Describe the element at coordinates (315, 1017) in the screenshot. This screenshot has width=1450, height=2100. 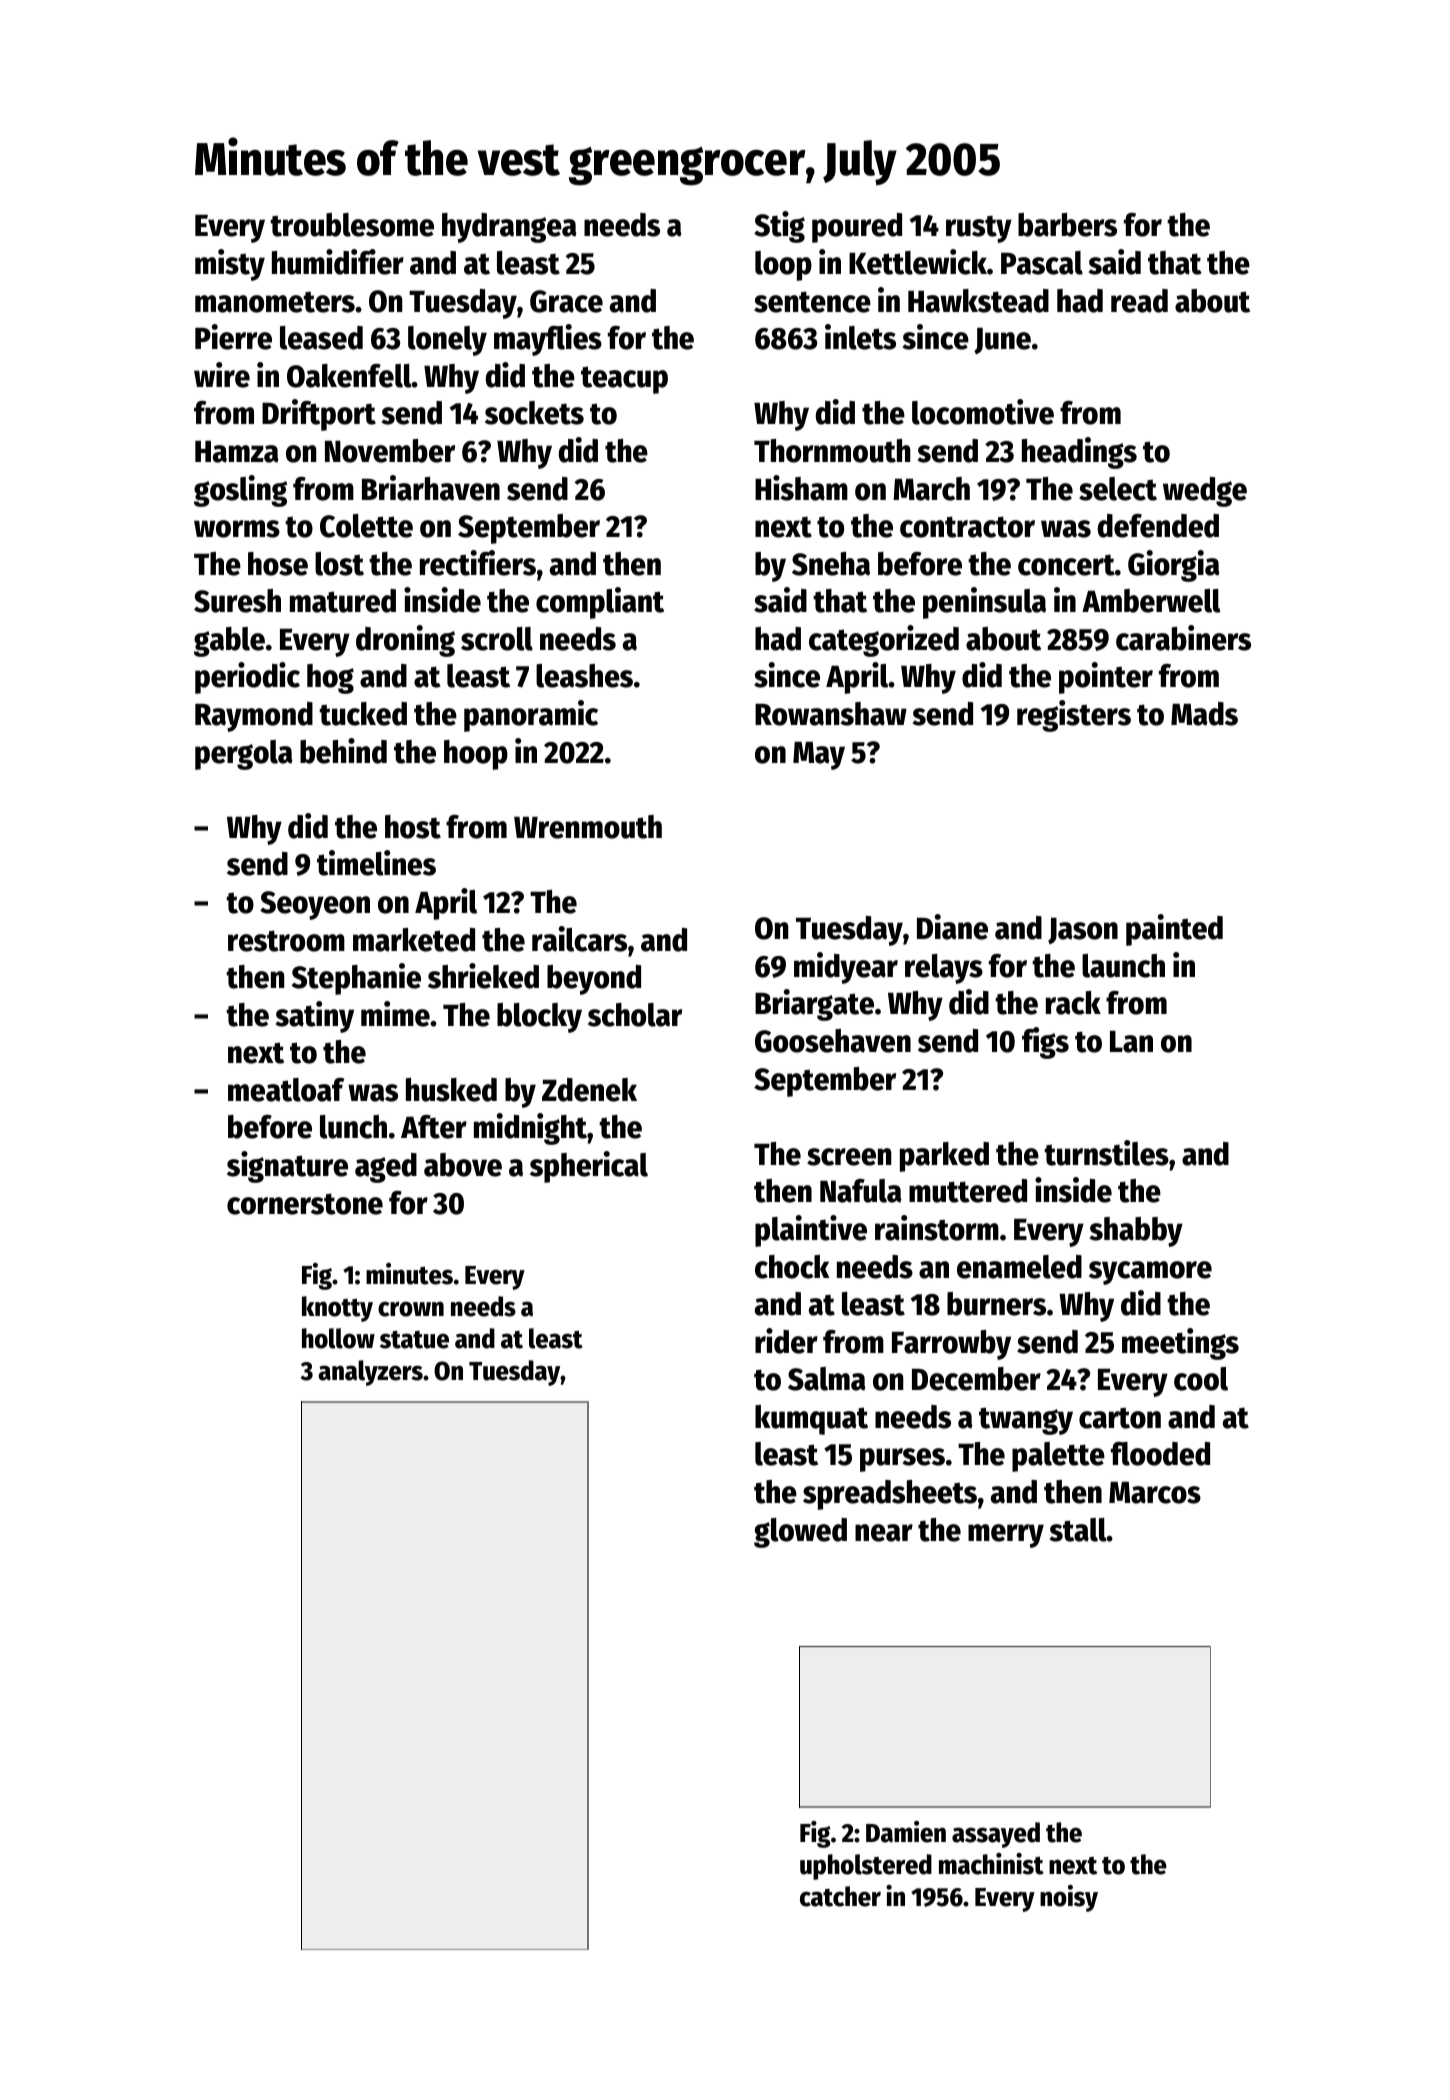
I see `satiny` at that location.
